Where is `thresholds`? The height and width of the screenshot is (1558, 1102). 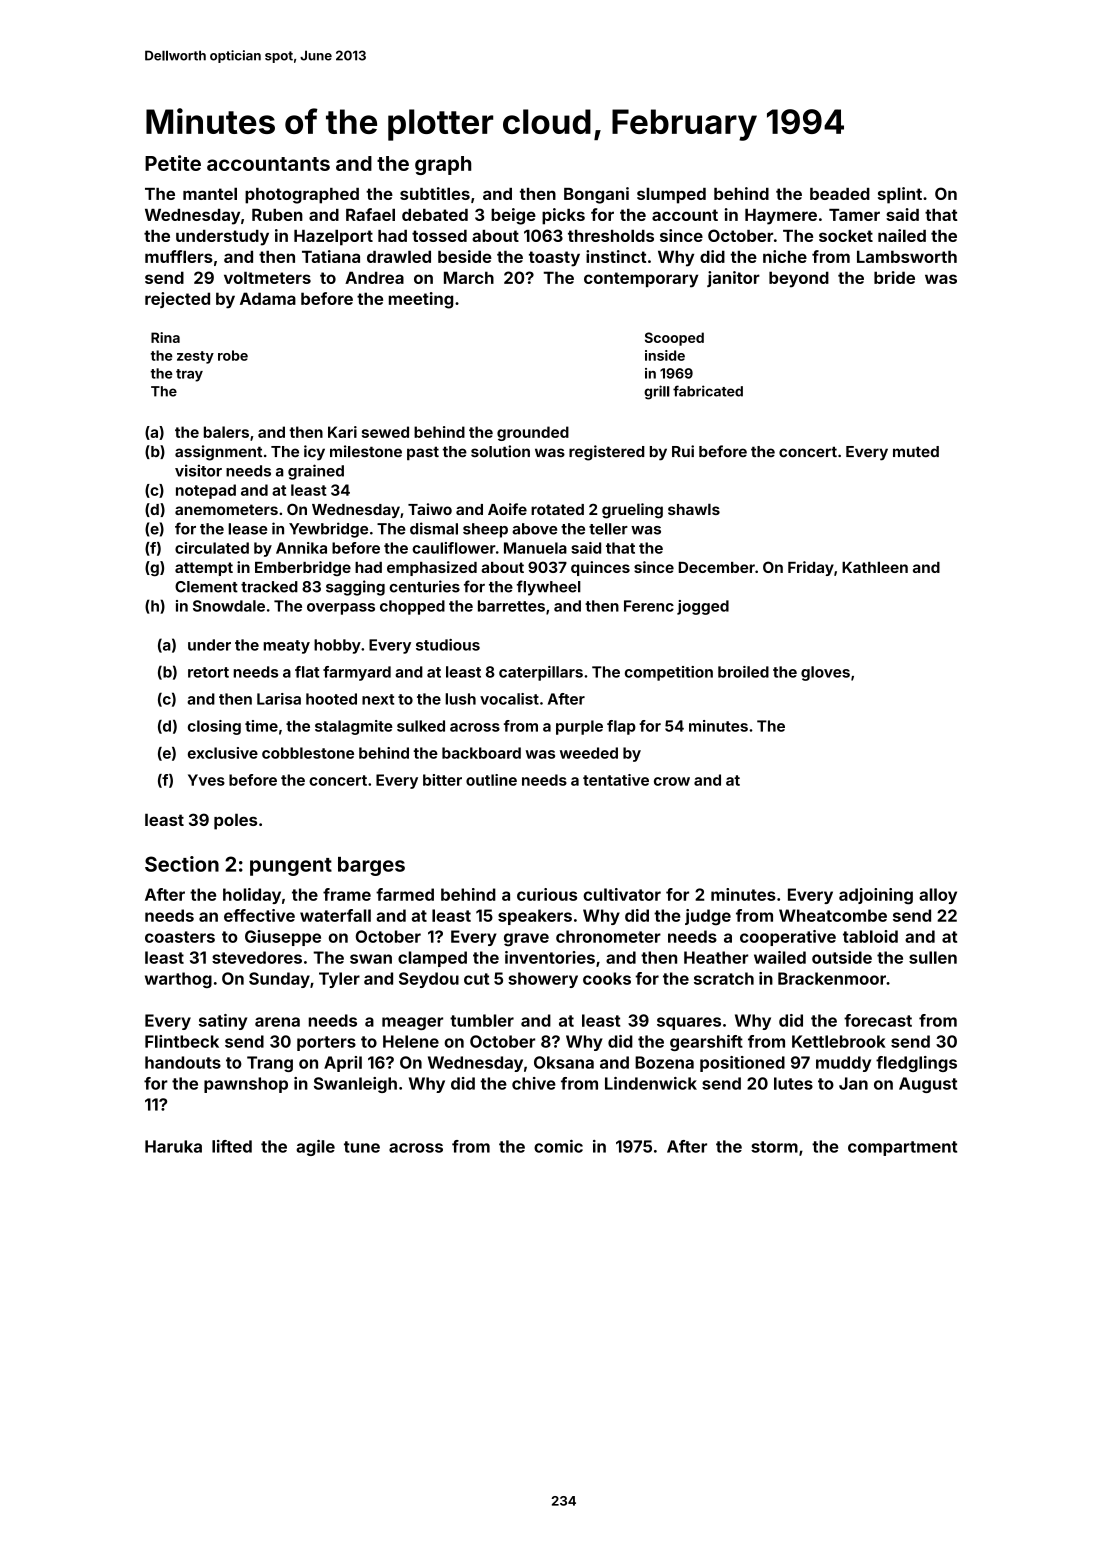 thresholds is located at coordinates (611, 235).
